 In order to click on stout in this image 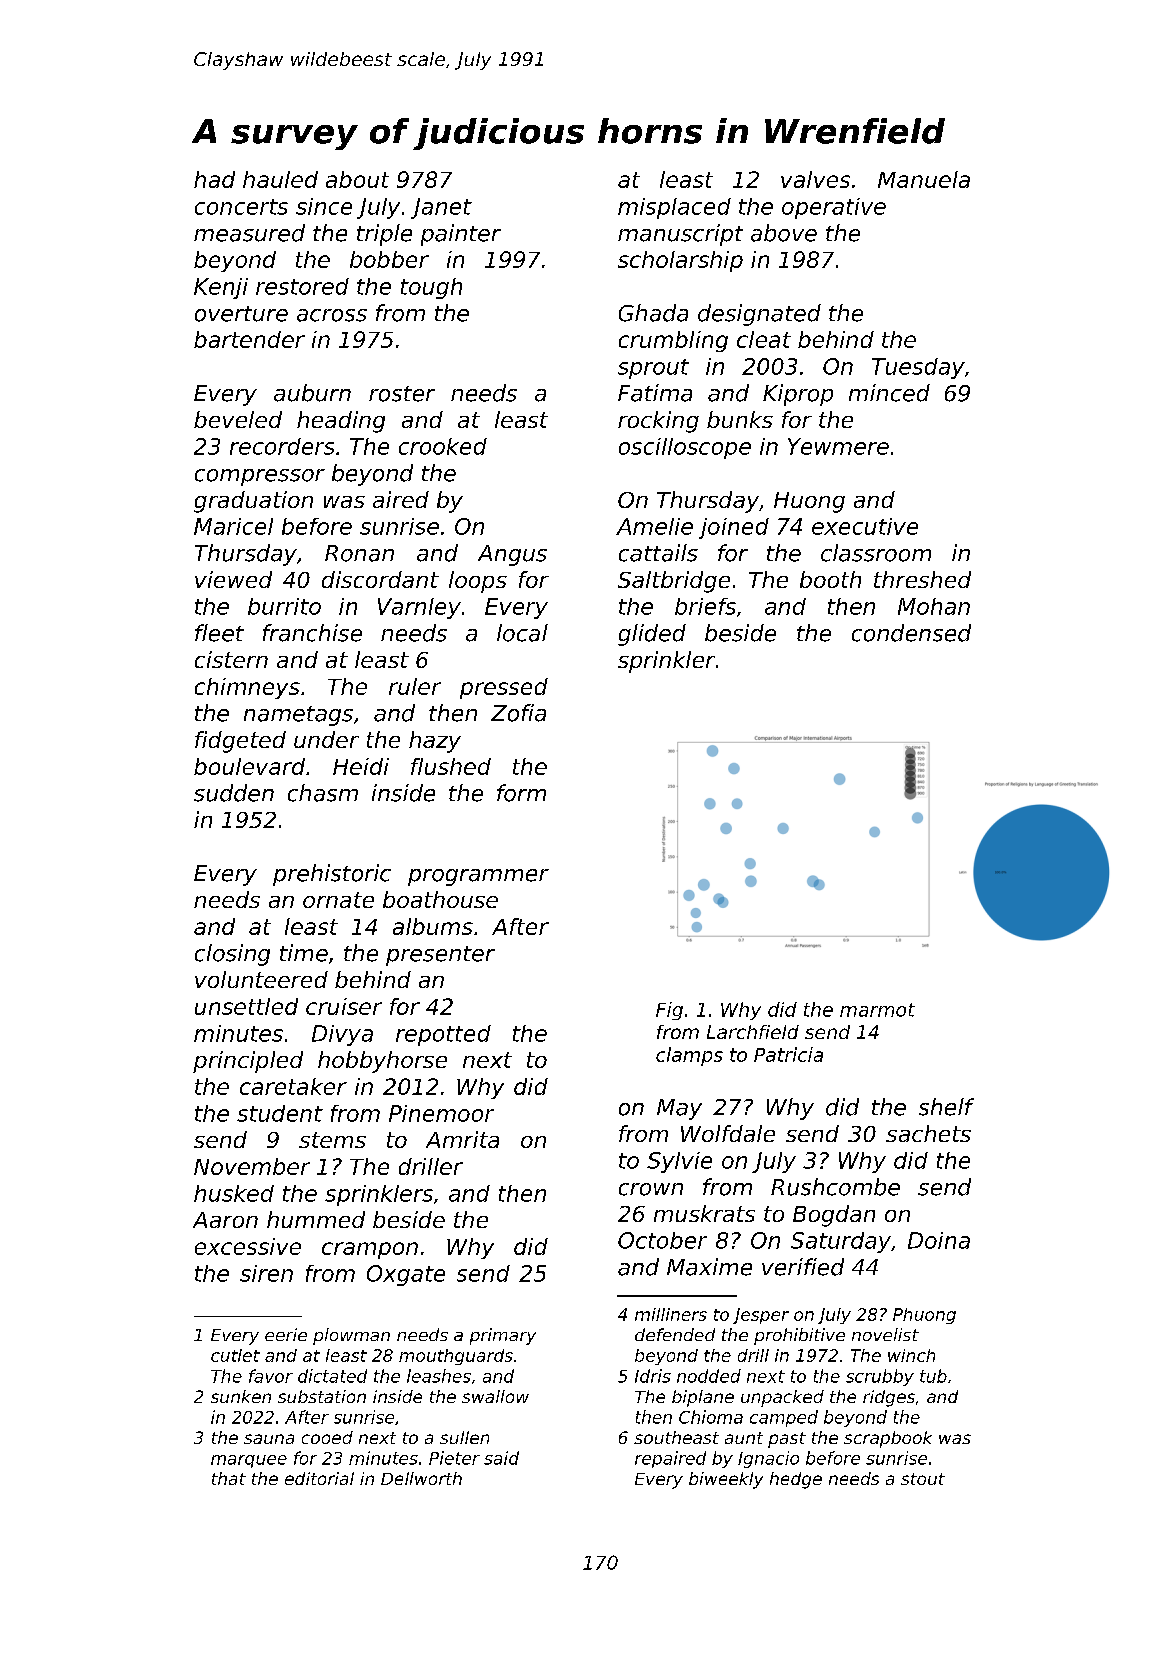, I will do `click(923, 1479)`.
